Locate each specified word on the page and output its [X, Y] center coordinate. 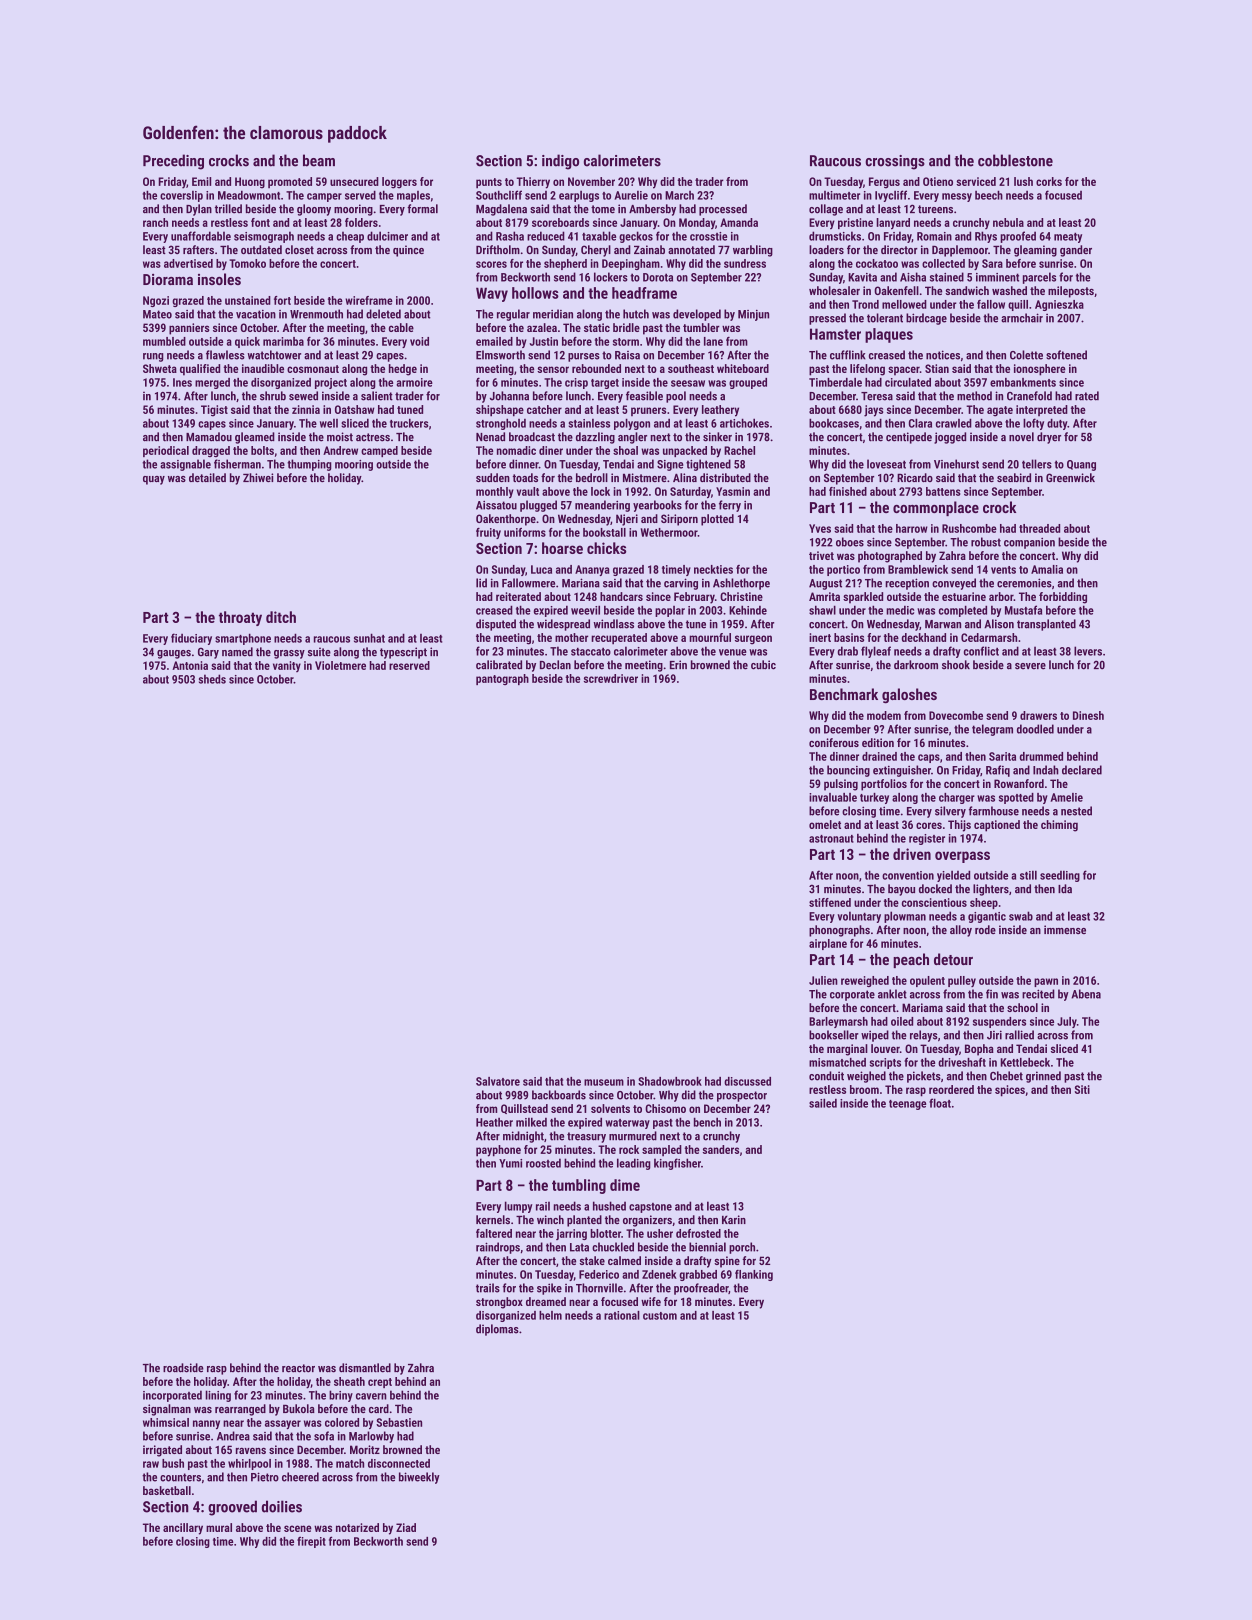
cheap [350, 237]
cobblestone [1015, 160]
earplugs [579, 196]
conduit [826, 1076]
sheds [212, 679]
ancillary [183, 1529]
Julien [823, 980]
